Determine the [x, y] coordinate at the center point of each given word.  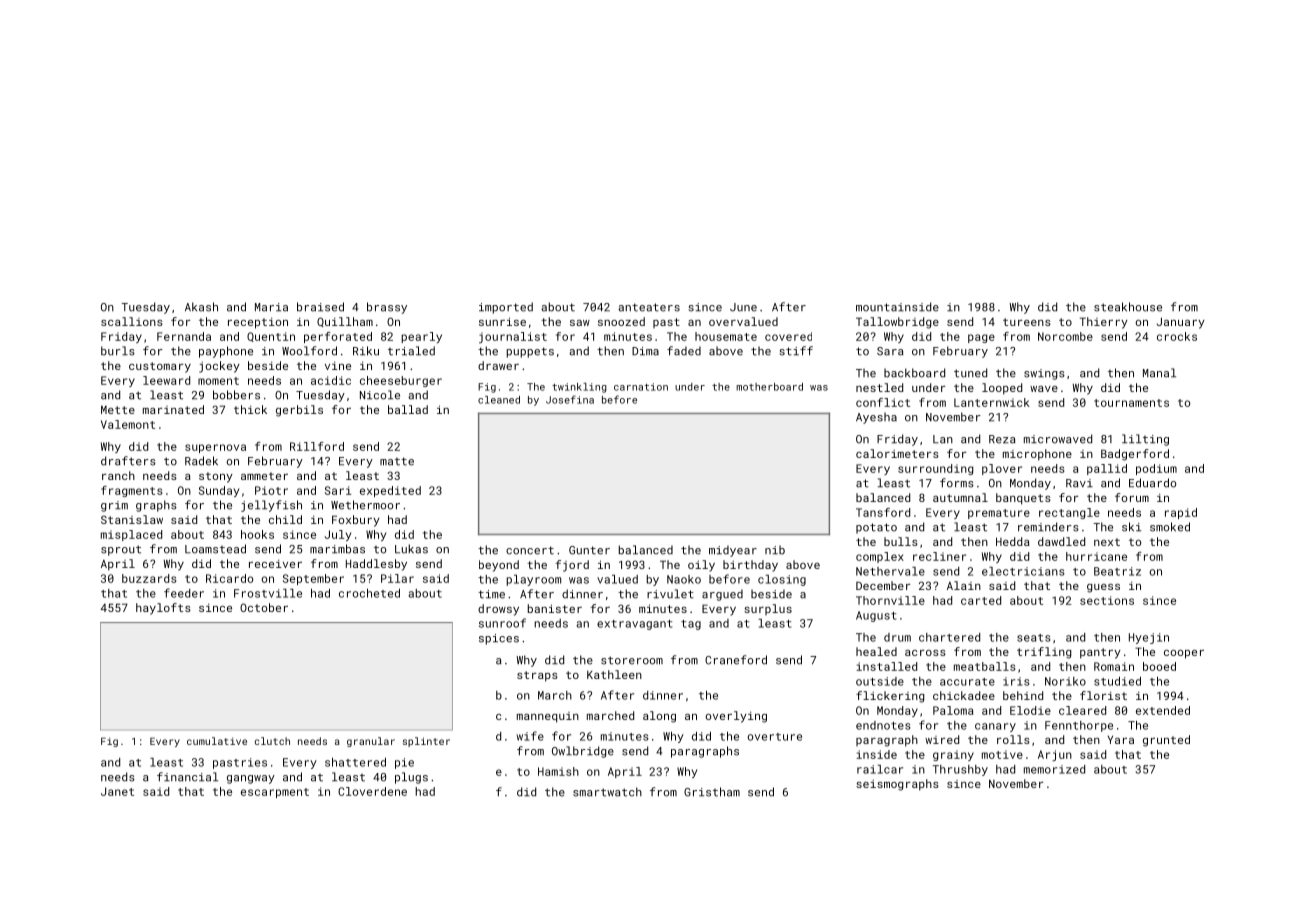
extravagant [634, 625]
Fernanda [184, 336]
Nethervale [890, 571]
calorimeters [897, 453]
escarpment [275, 793]
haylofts [163, 609]
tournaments [1131, 403]
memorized [1054, 769]
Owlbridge [583, 752]
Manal [1159, 373]
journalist [513, 337]
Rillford [317, 446]
